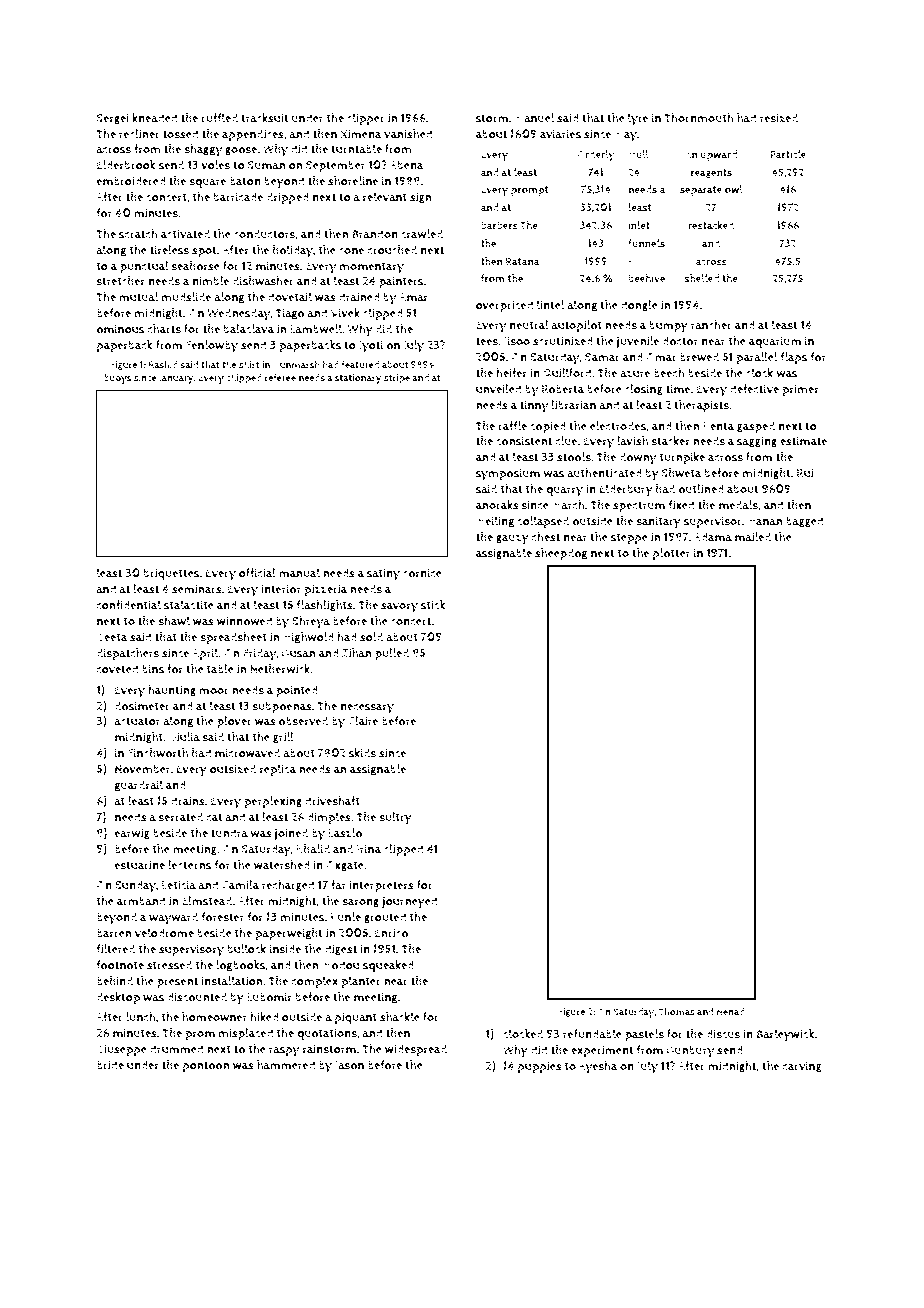  Describe the element at coordinates (369, 849) in the screenshot. I see `Irina` at that location.
